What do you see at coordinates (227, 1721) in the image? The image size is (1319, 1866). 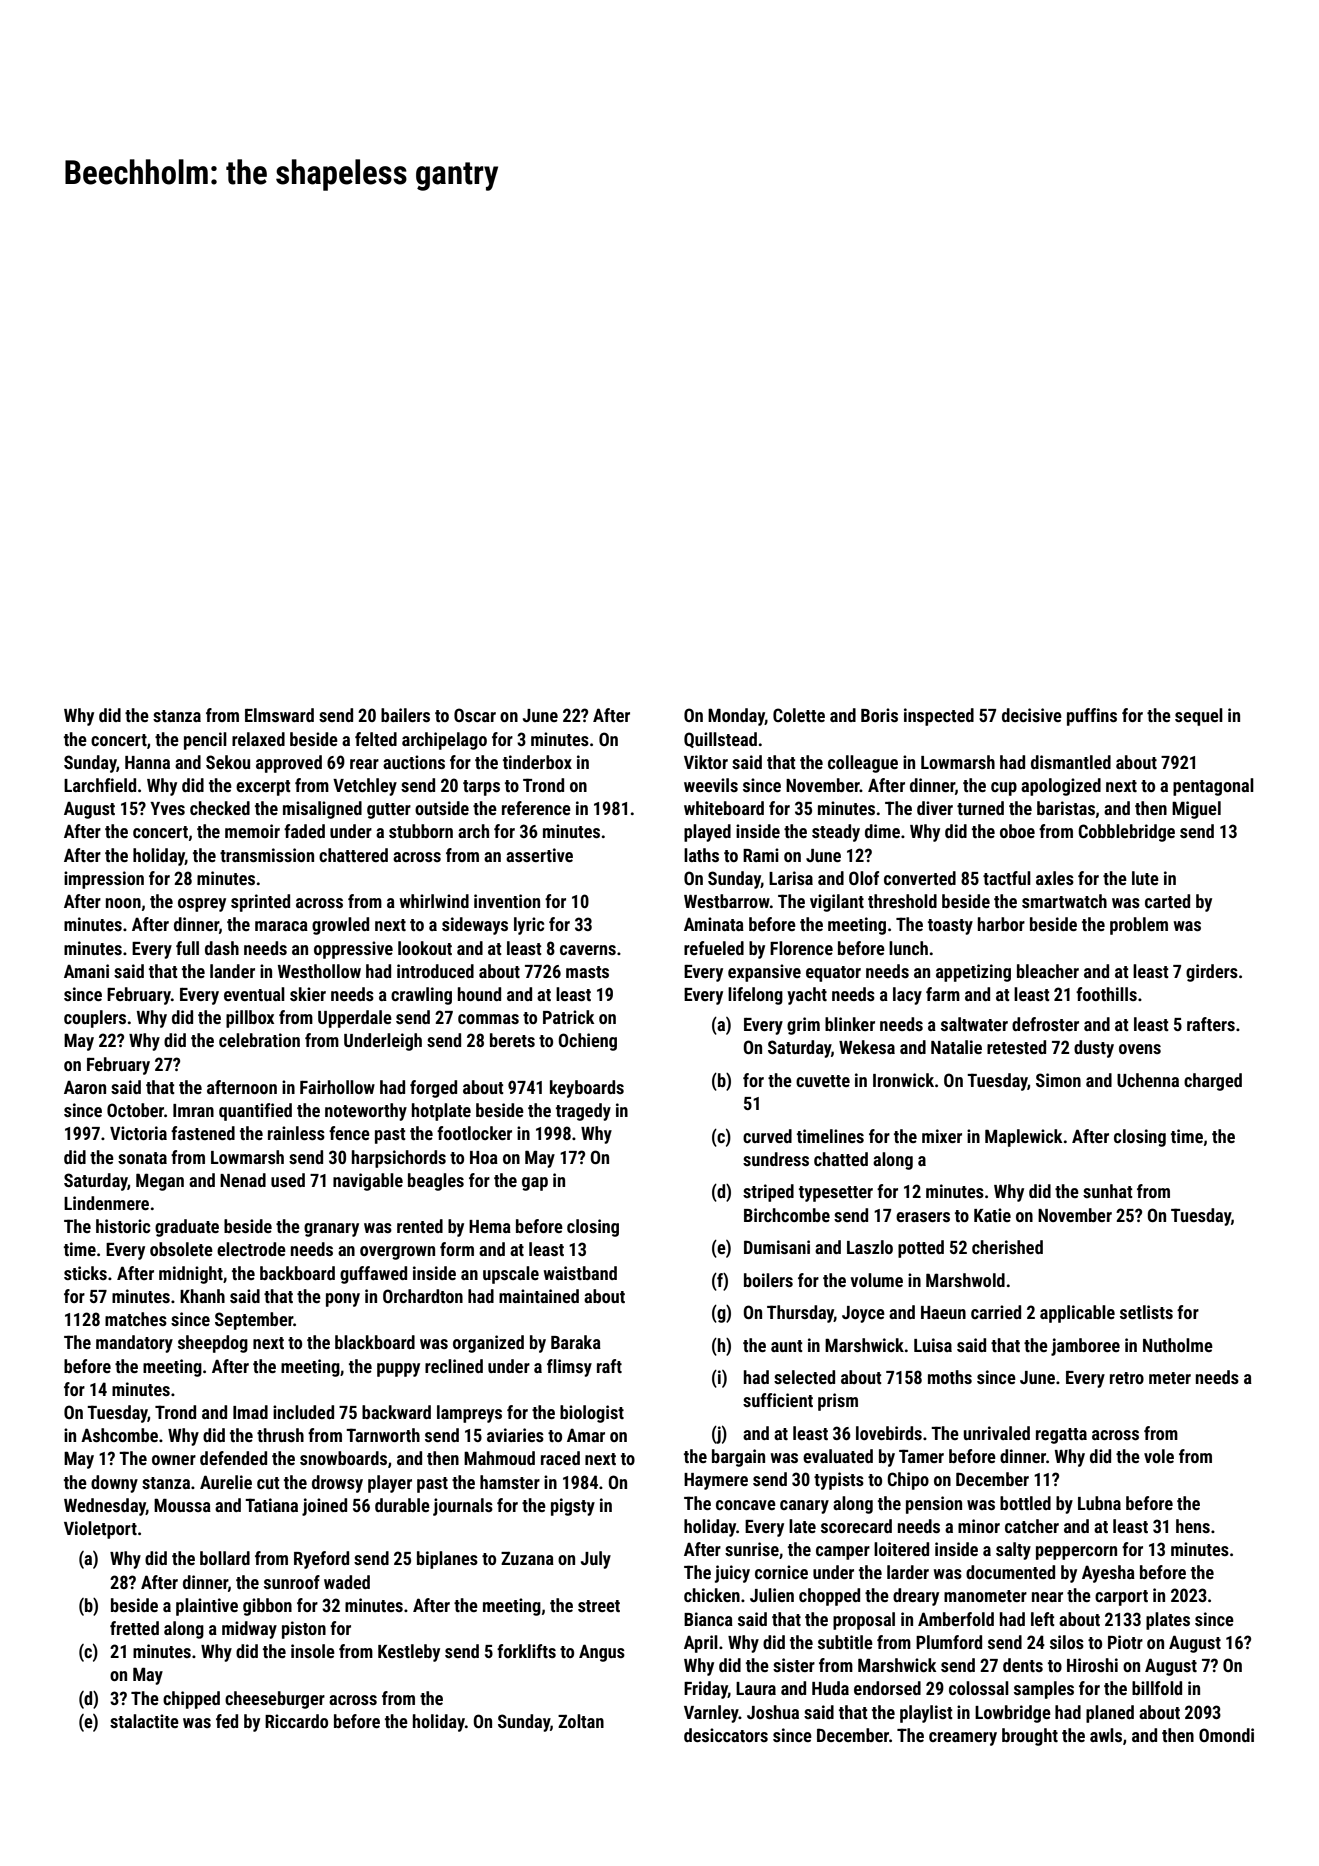 I see `fed` at bounding box center [227, 1721].
